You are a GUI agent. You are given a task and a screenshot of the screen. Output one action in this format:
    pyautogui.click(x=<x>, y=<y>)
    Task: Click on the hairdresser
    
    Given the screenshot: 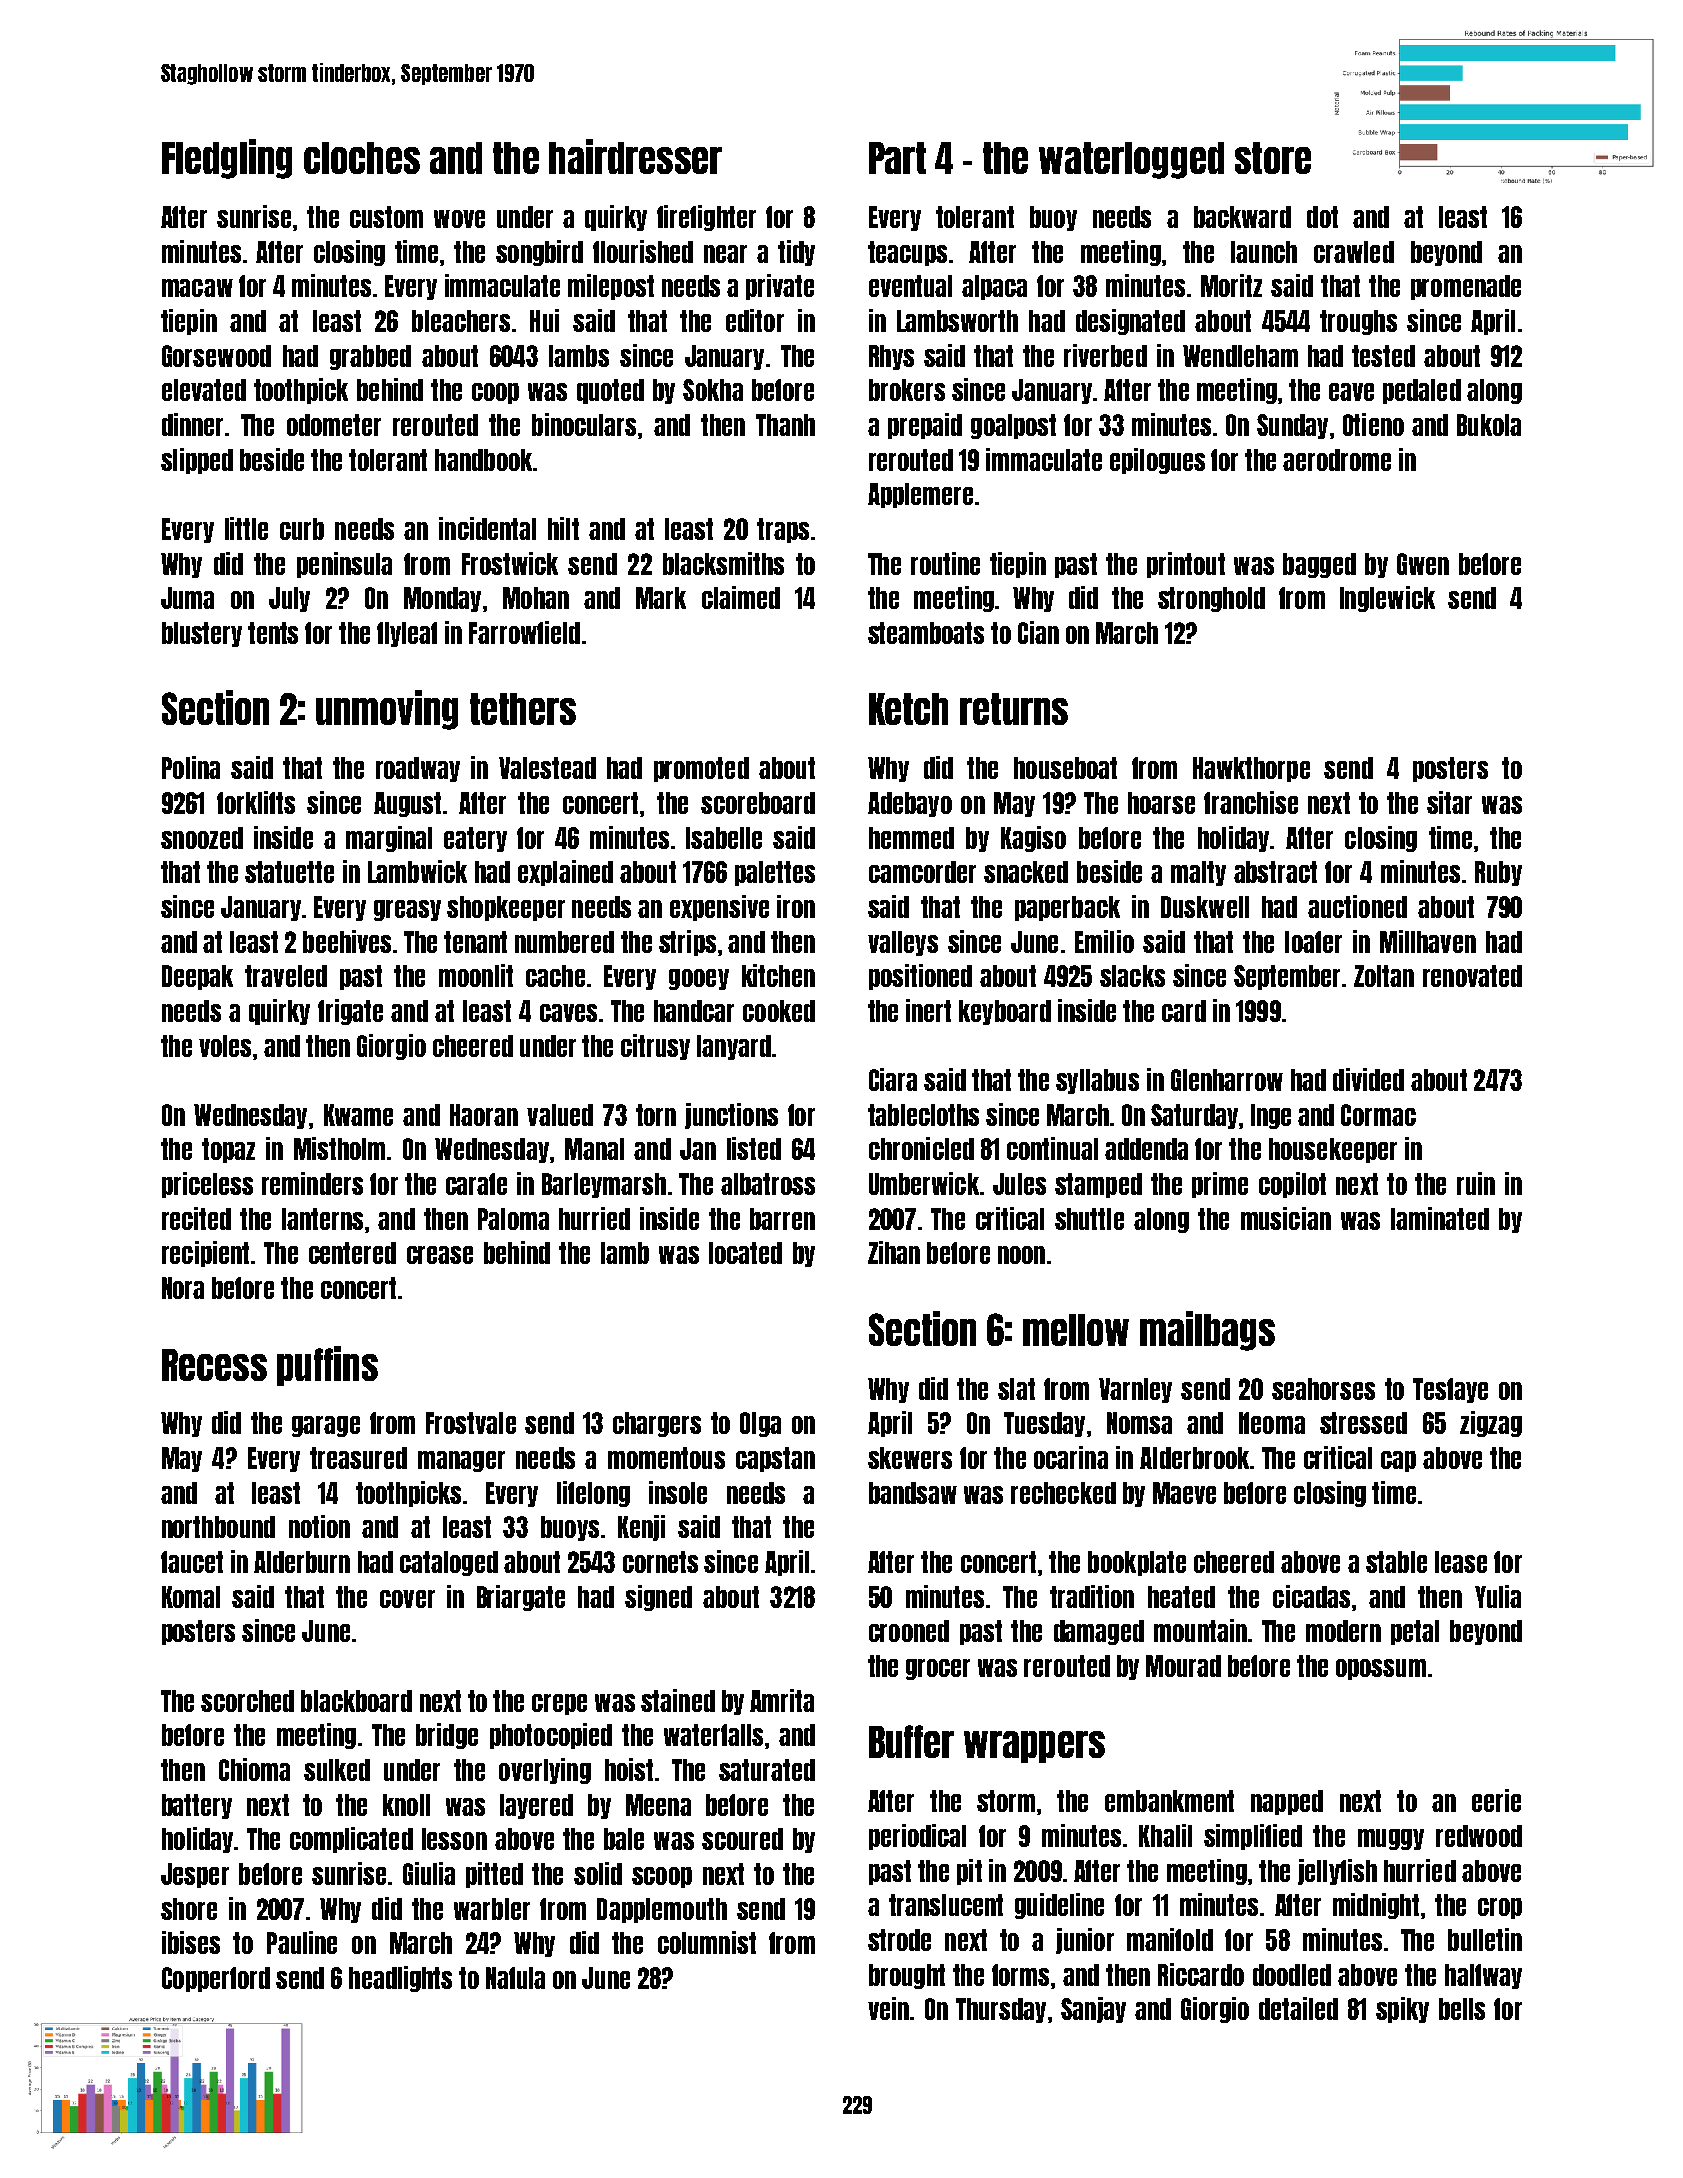 What is the action you would take?
    pyautogui.click(x=635, y=156)
